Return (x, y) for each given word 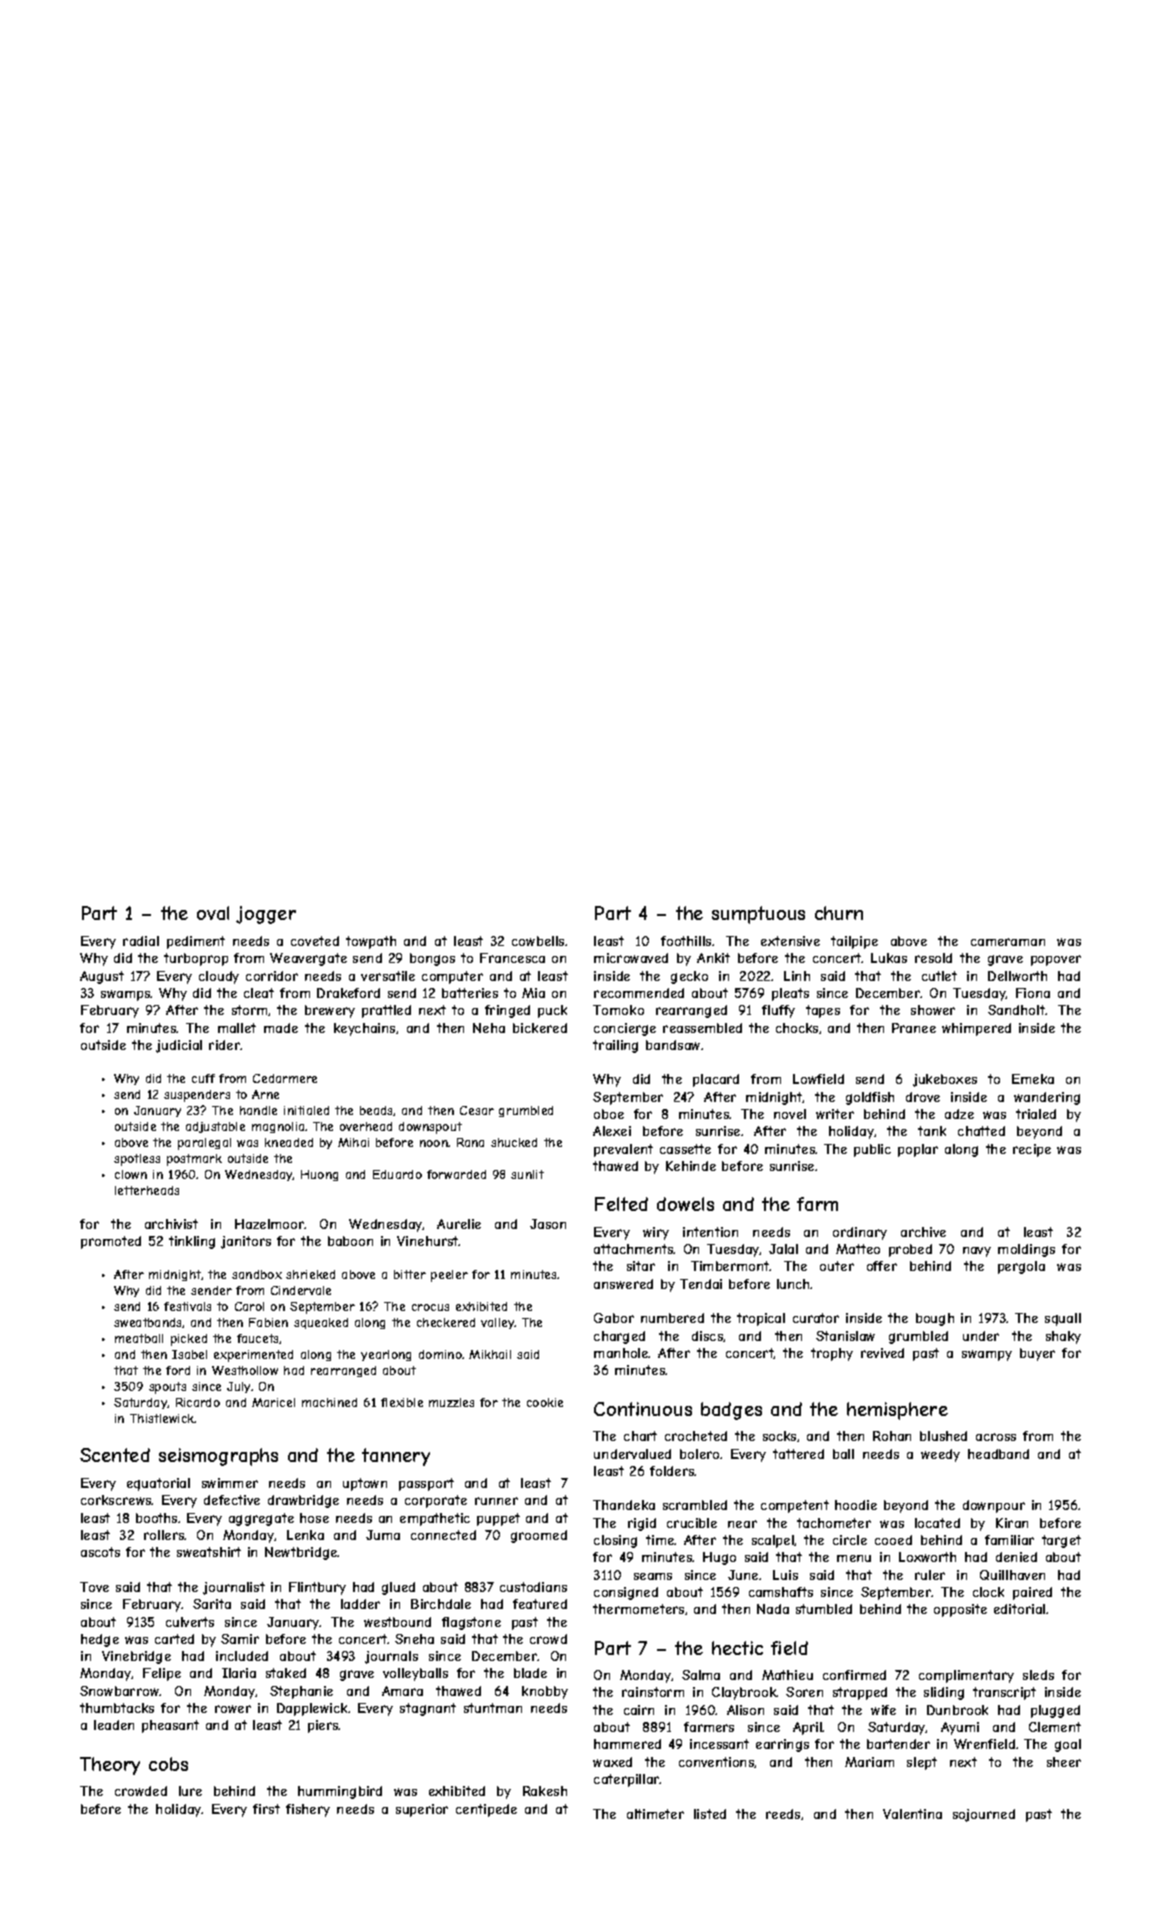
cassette (685, 1149)
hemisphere (897, 1411)
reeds (783, 1814)
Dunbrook (957, 1710)
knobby (545, 1692)
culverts (190, 1622)
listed (710, 1814)
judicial (179, 1046)
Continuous (643, 1409)
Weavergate (308, 959)
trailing (615, 1046)
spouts (167, 1388)
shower (933, 1010)
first (266, 1809)
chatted (981, 1131)
